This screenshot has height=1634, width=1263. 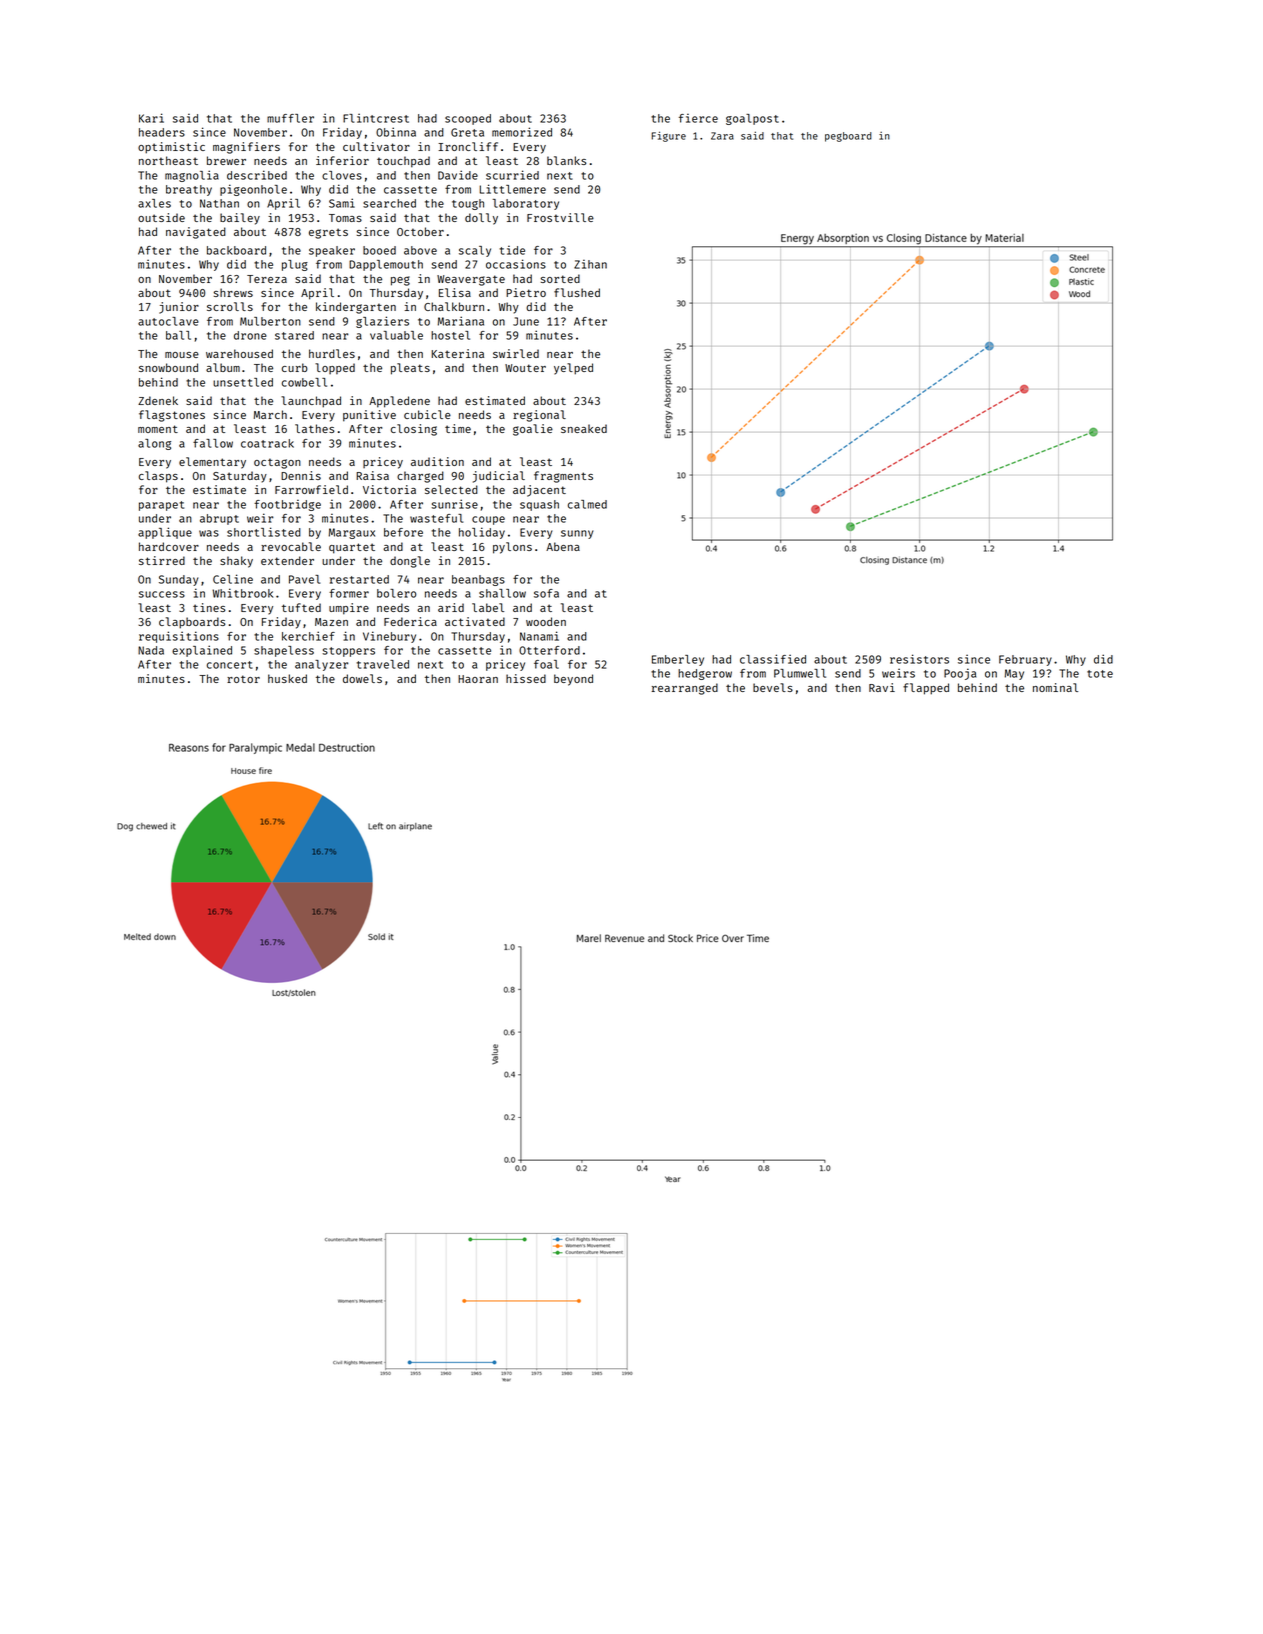 I want to click on sofa, so click(x=546, y=593).
